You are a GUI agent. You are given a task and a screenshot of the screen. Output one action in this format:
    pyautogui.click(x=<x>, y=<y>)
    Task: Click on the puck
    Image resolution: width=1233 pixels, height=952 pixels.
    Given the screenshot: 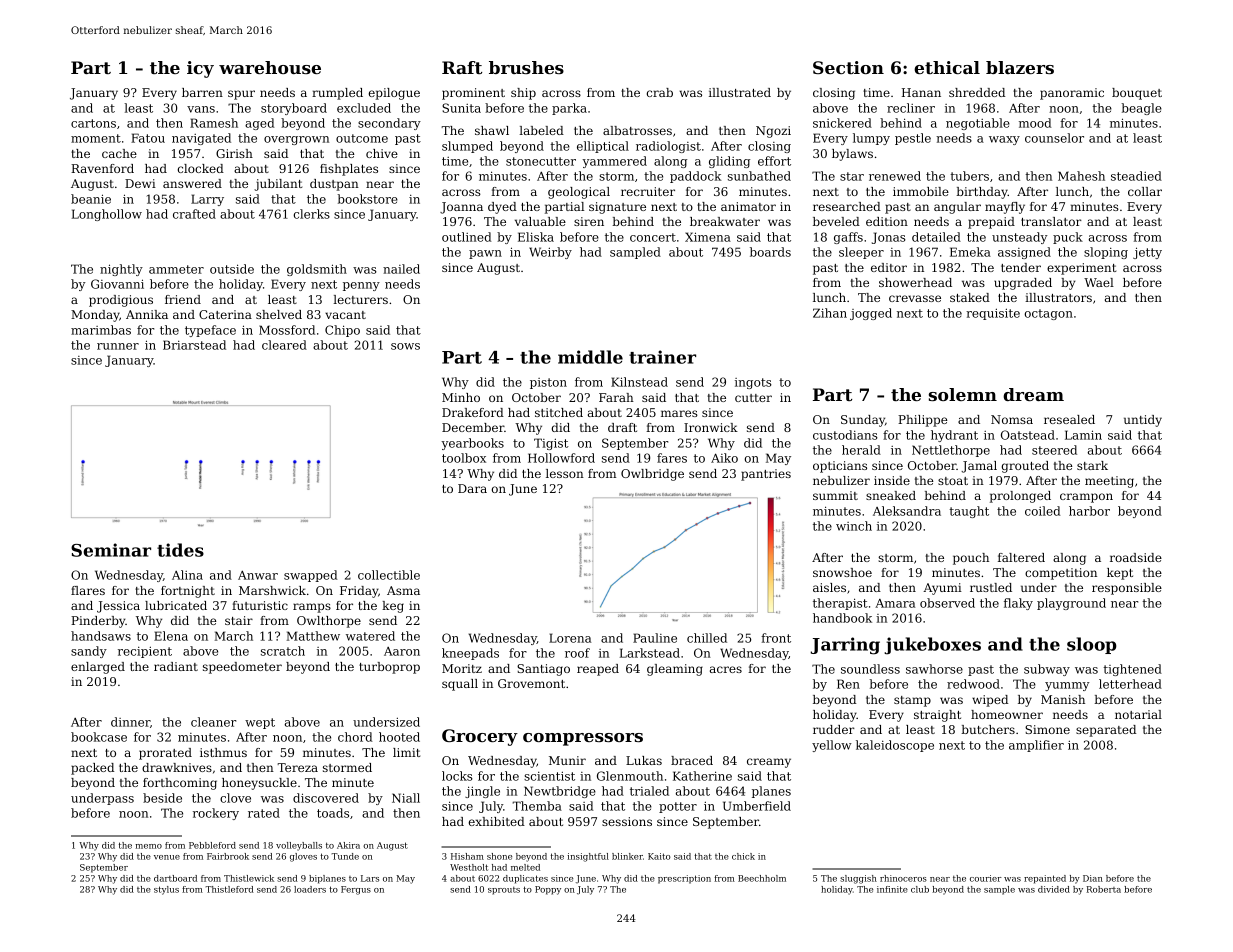 What is the action you would take?
    pyautogui.click(x=1068, y=238)
